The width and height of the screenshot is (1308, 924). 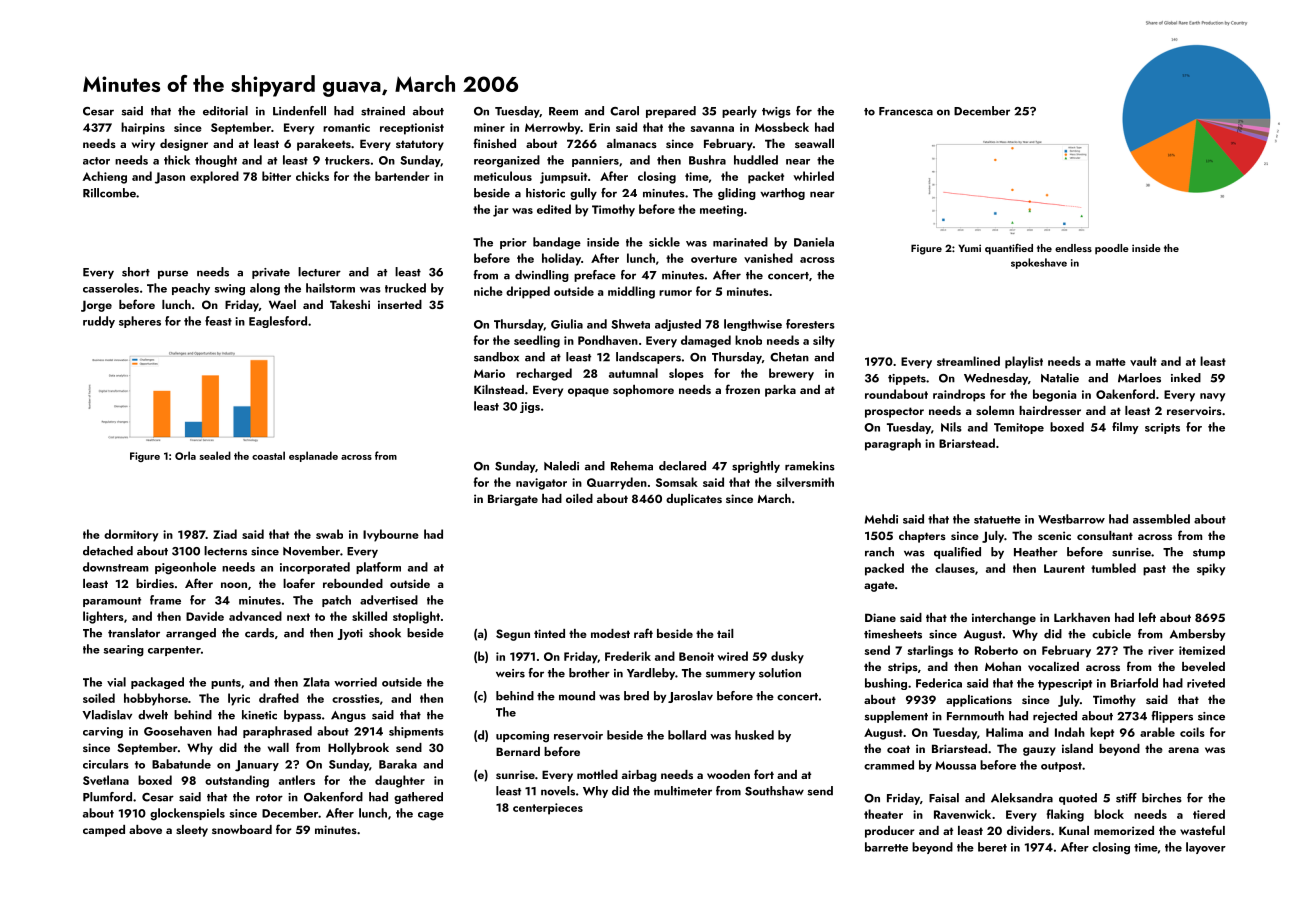 What do you see at coordinates (358, 749) in the screenshot?
I see `Hollybrook` at bounding box center [358, 749].
